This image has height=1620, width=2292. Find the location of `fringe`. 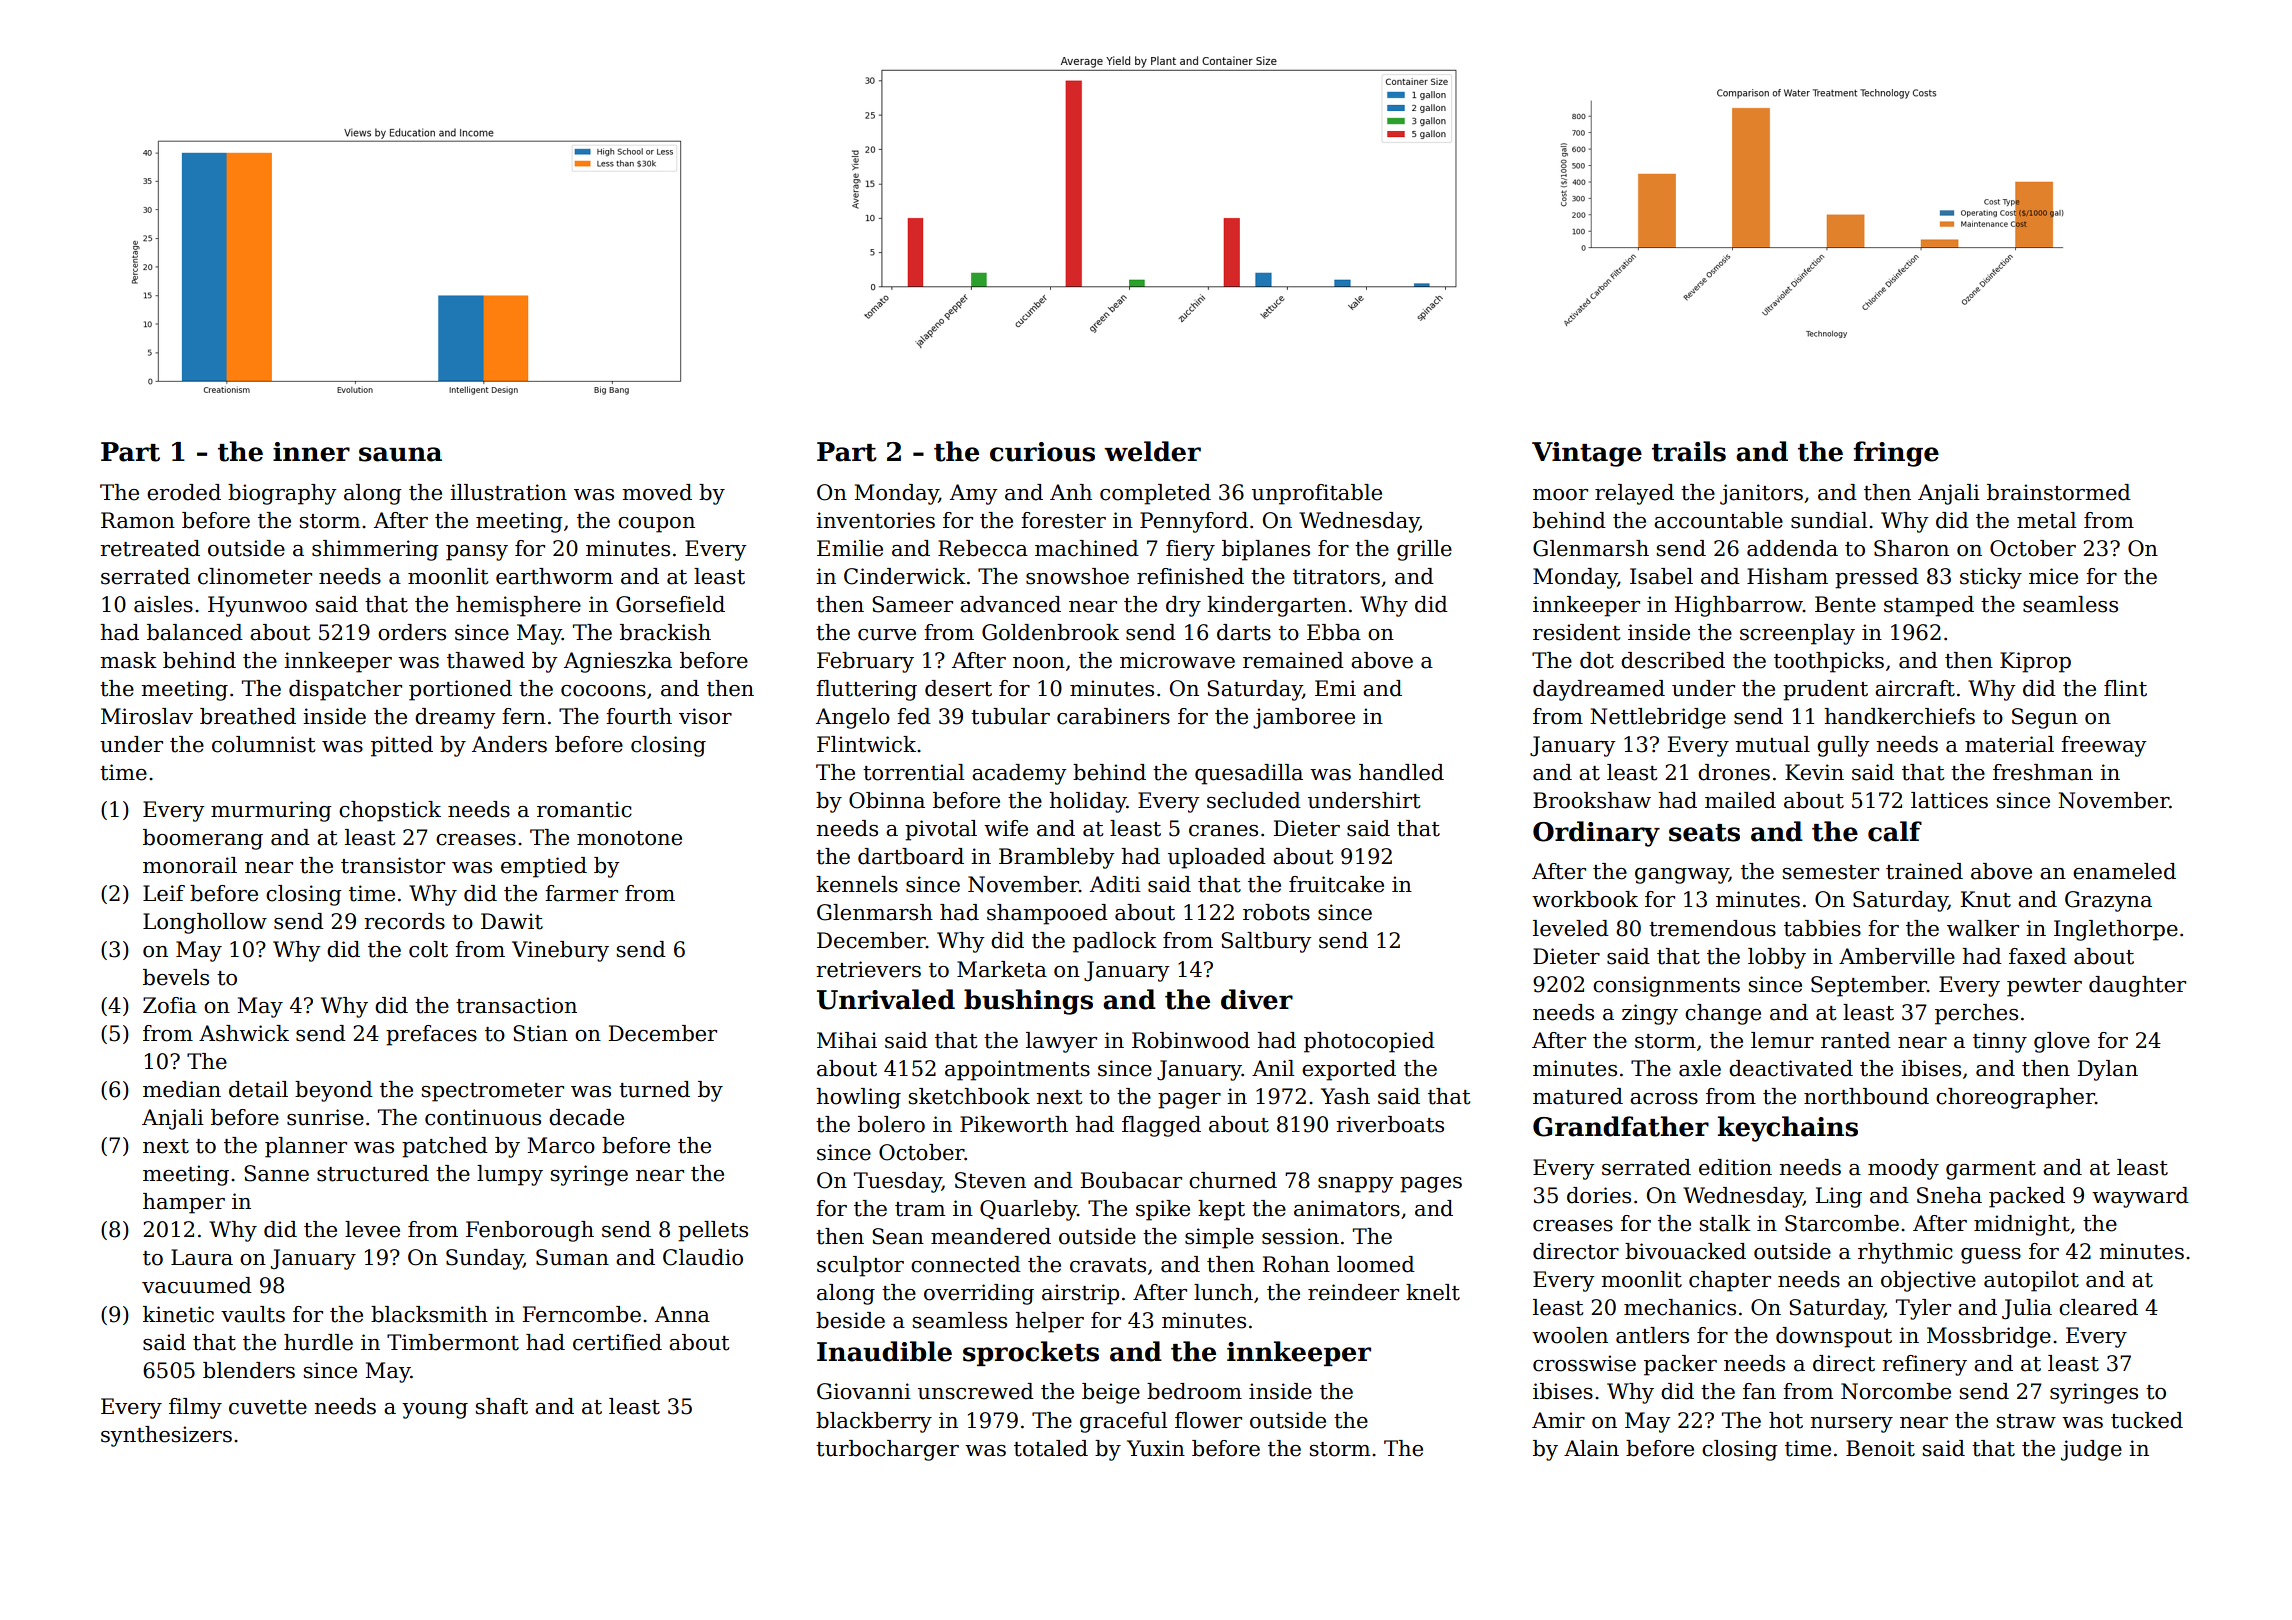

fringe is located at coordinates (1896, 454).
